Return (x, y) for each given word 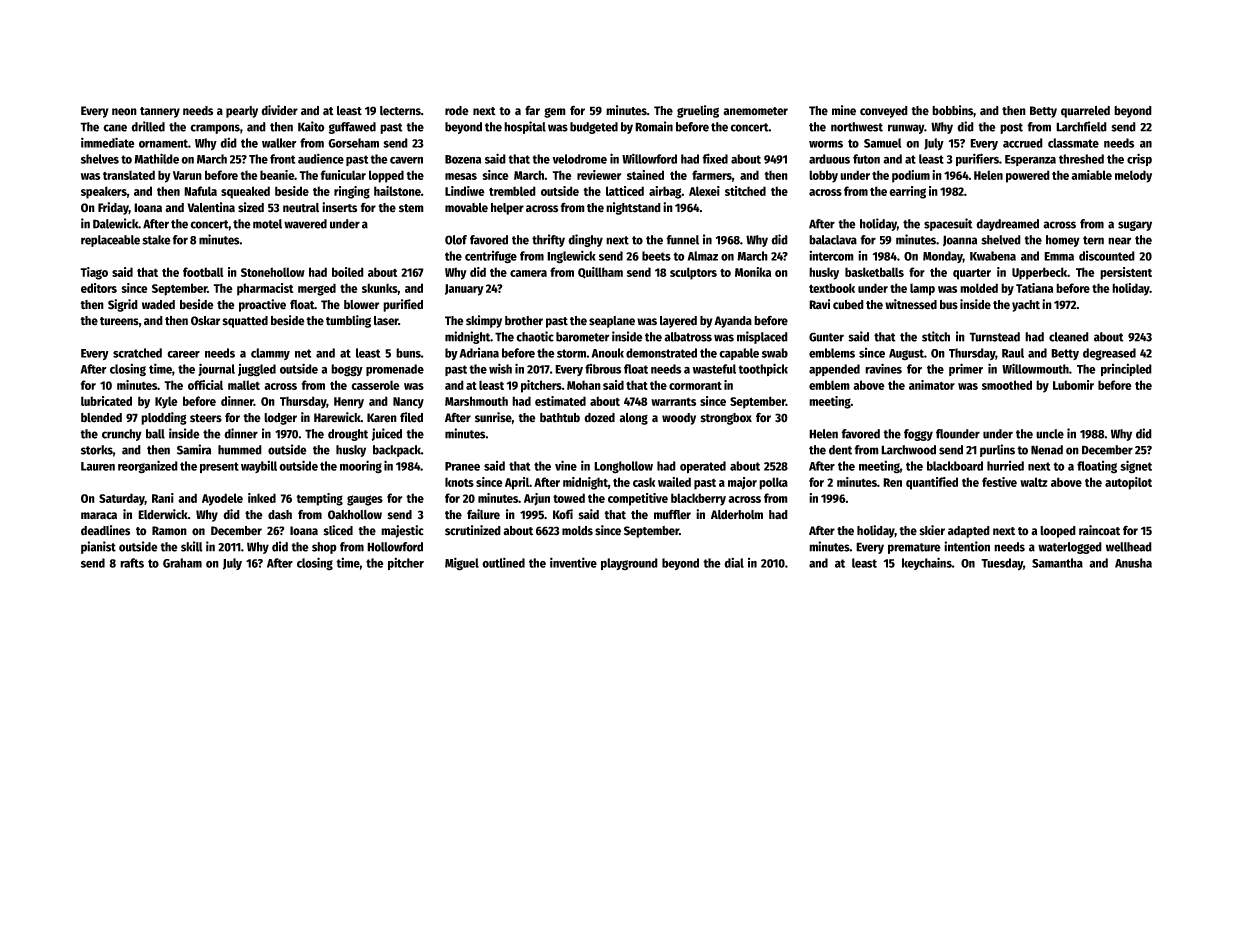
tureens (119, 321)
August (906, 355)
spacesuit (948, 224)
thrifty (548, 240)
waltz (1034, 482)
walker (279, 143)
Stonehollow (273, 272)
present (219, 467)
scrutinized (473, 530)
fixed (715, 158)
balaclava (833, 240)
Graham (182, 563)
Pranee (462, 466)
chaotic (535, 336)
